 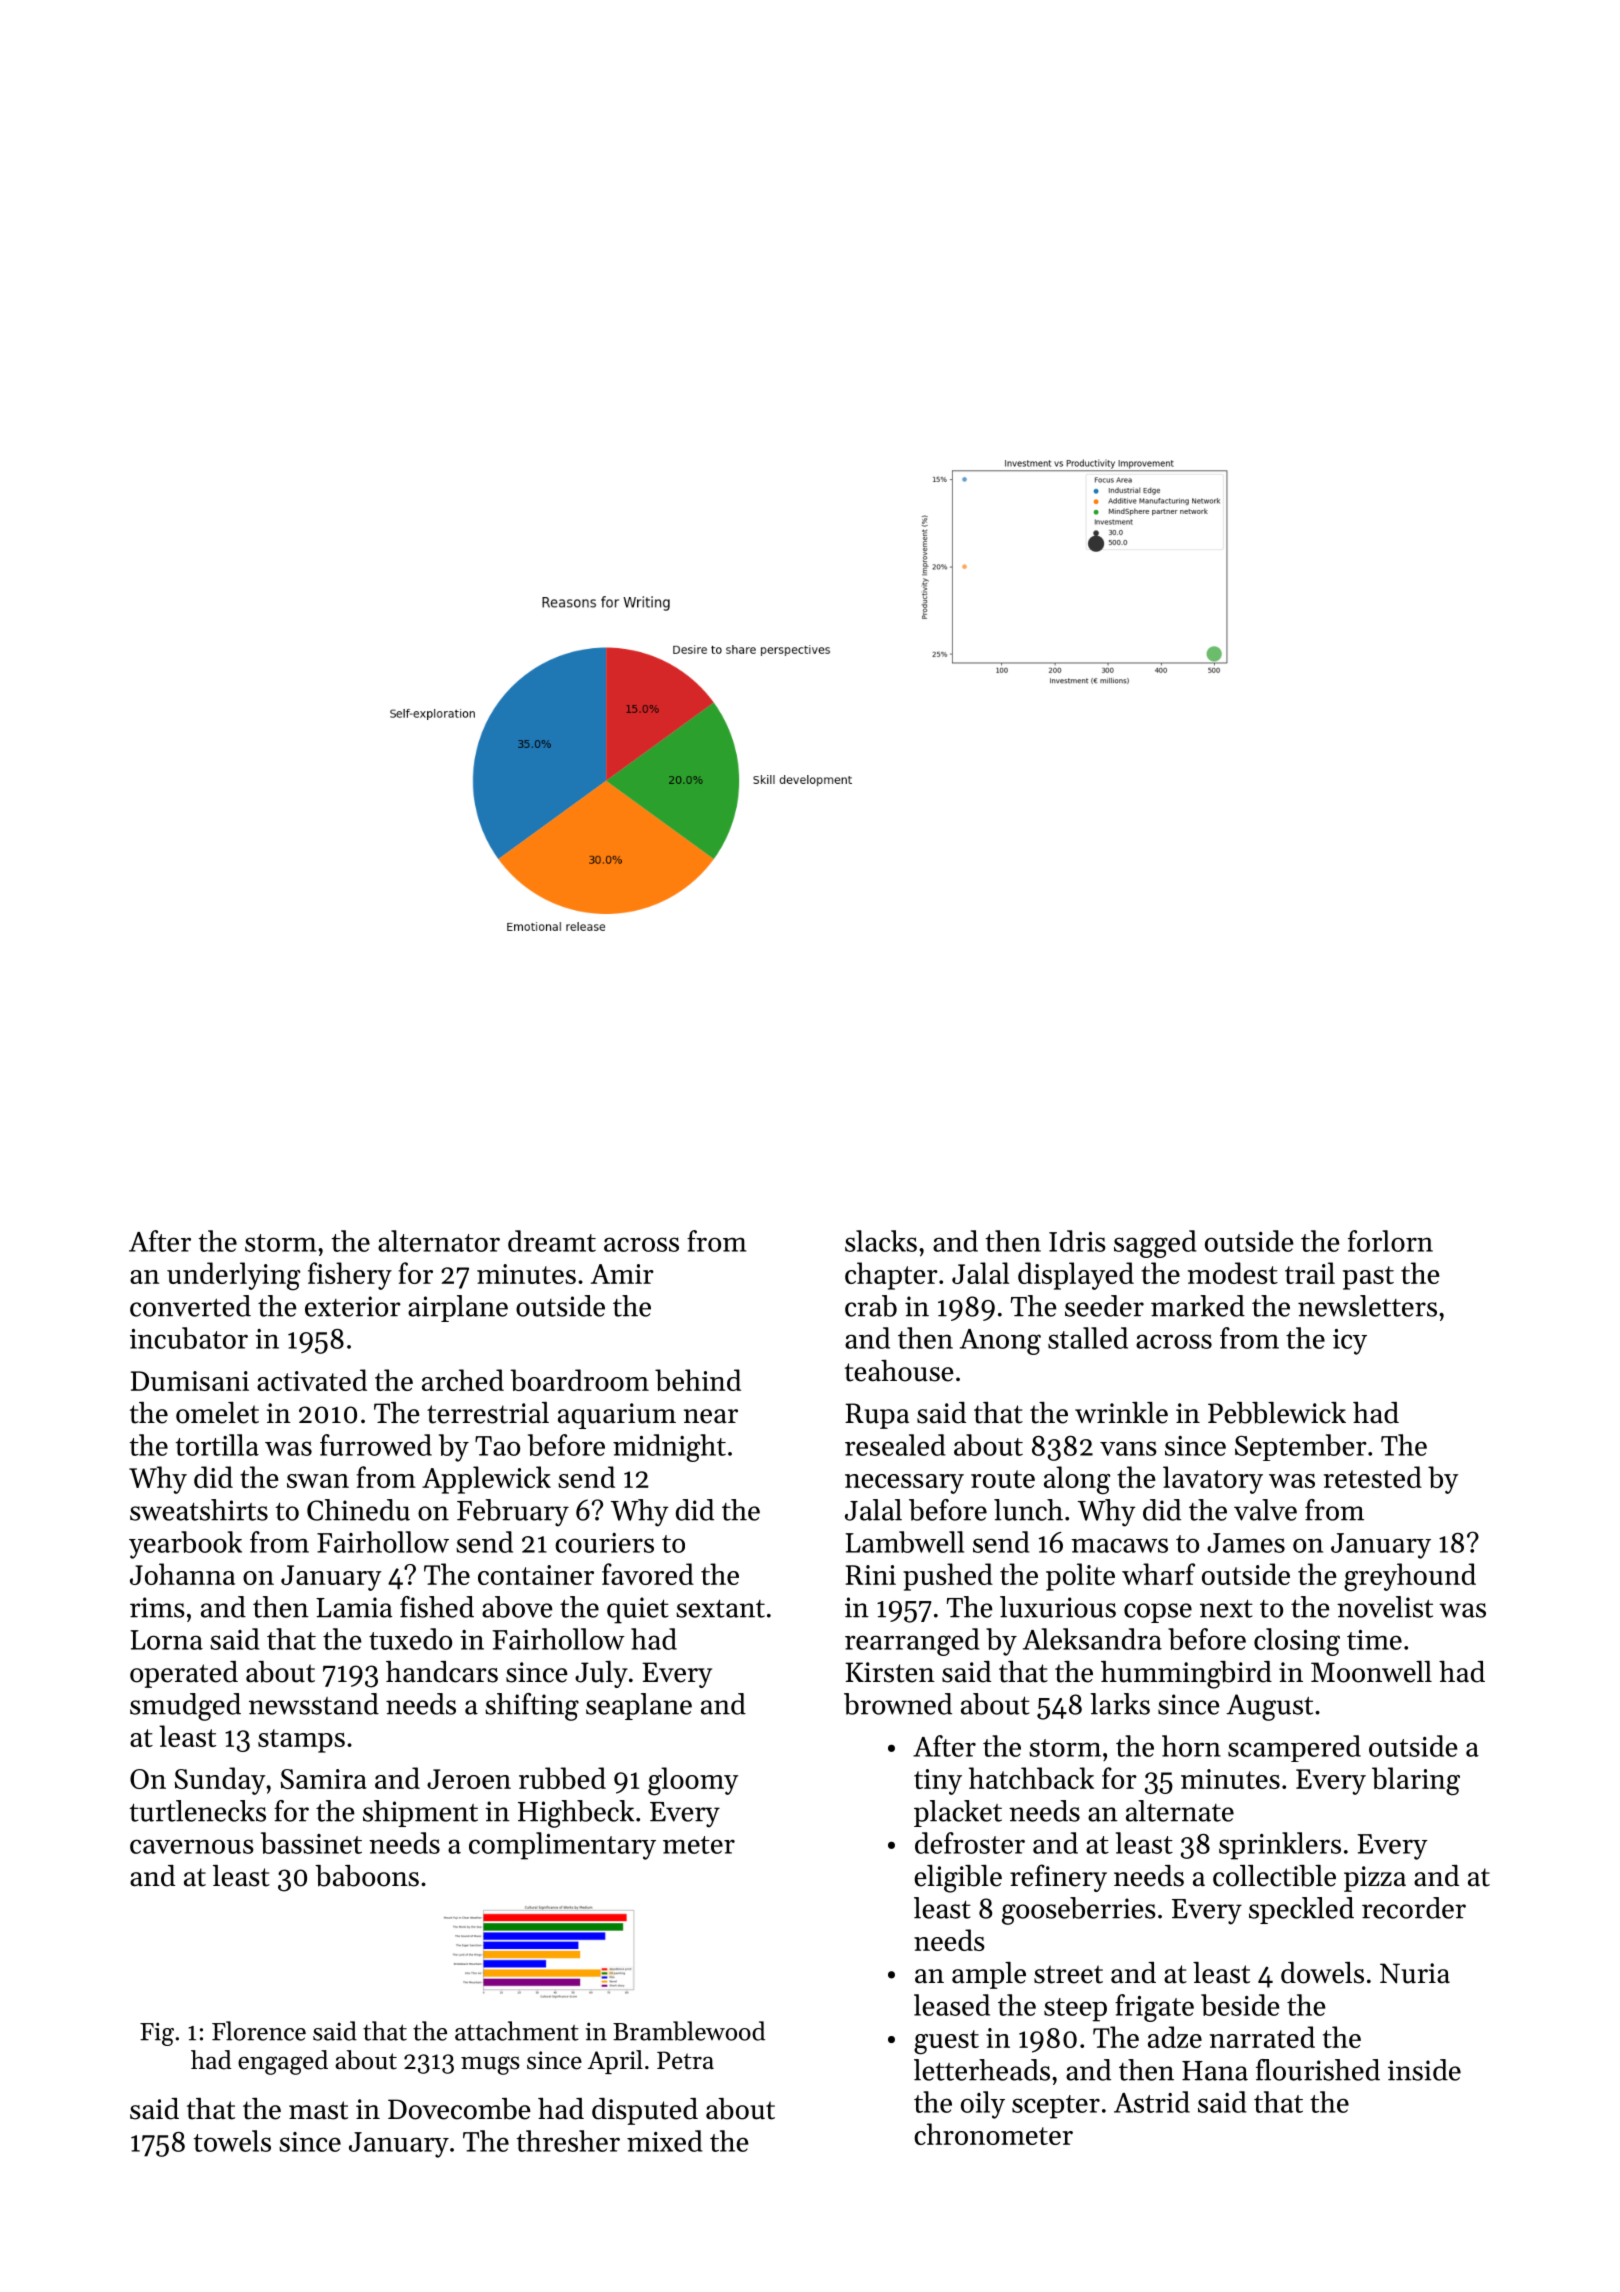 I want to click on sextant, so click(x=720, y=1608).
